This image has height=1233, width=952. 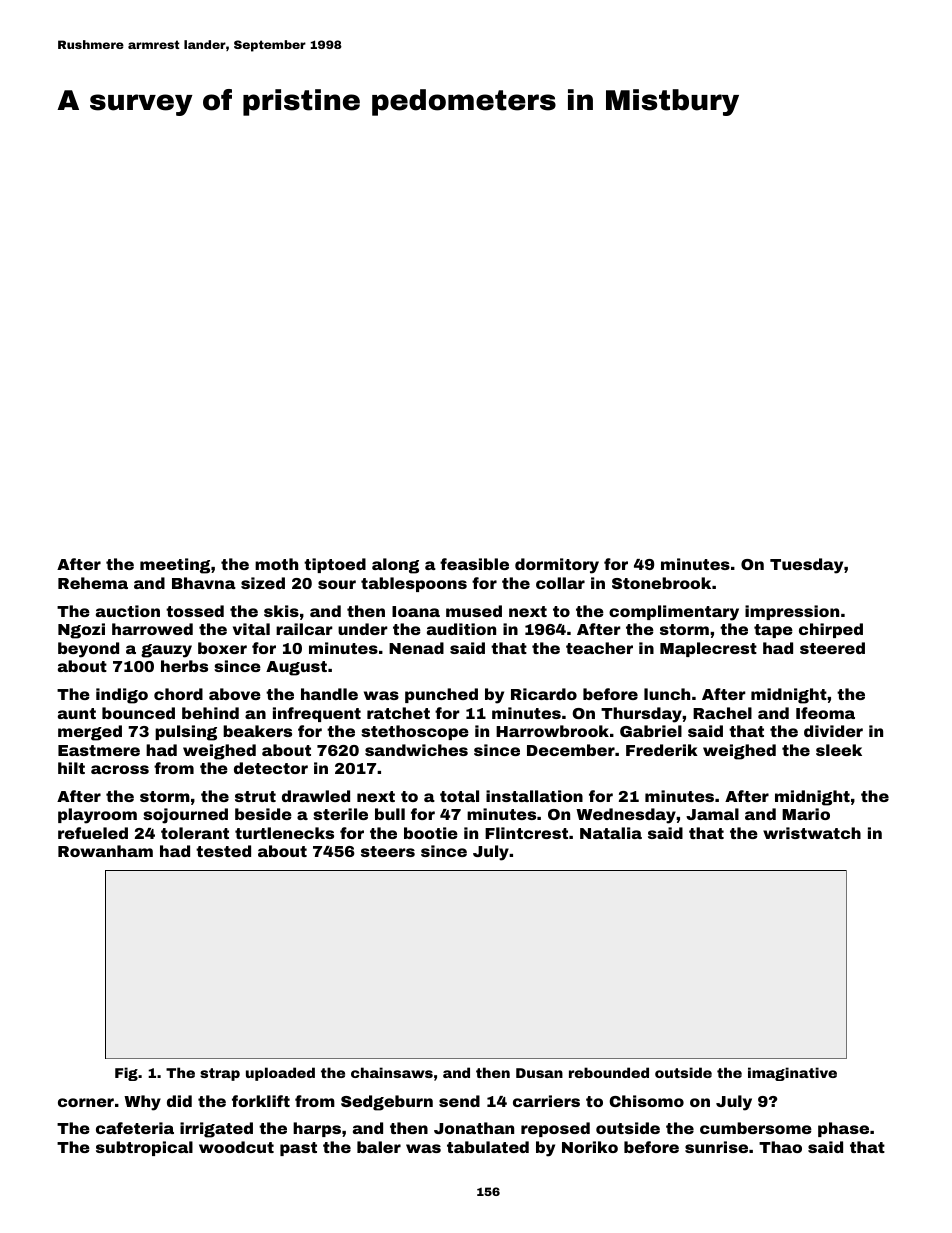 I want to click on wristwatch, so click(x=812, y=833).
